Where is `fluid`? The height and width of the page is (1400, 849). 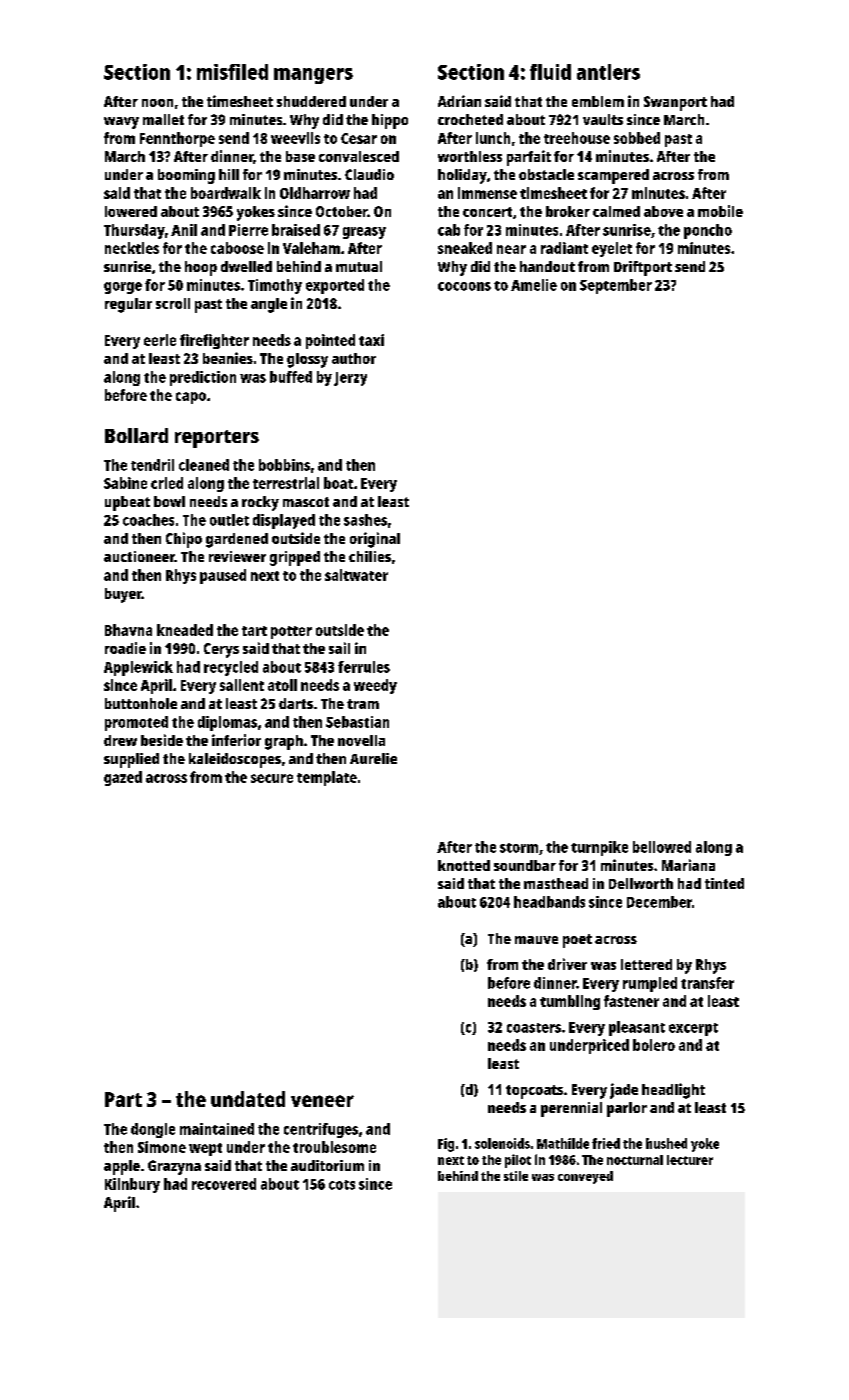
fluid is located at coordinates (550, 72).
